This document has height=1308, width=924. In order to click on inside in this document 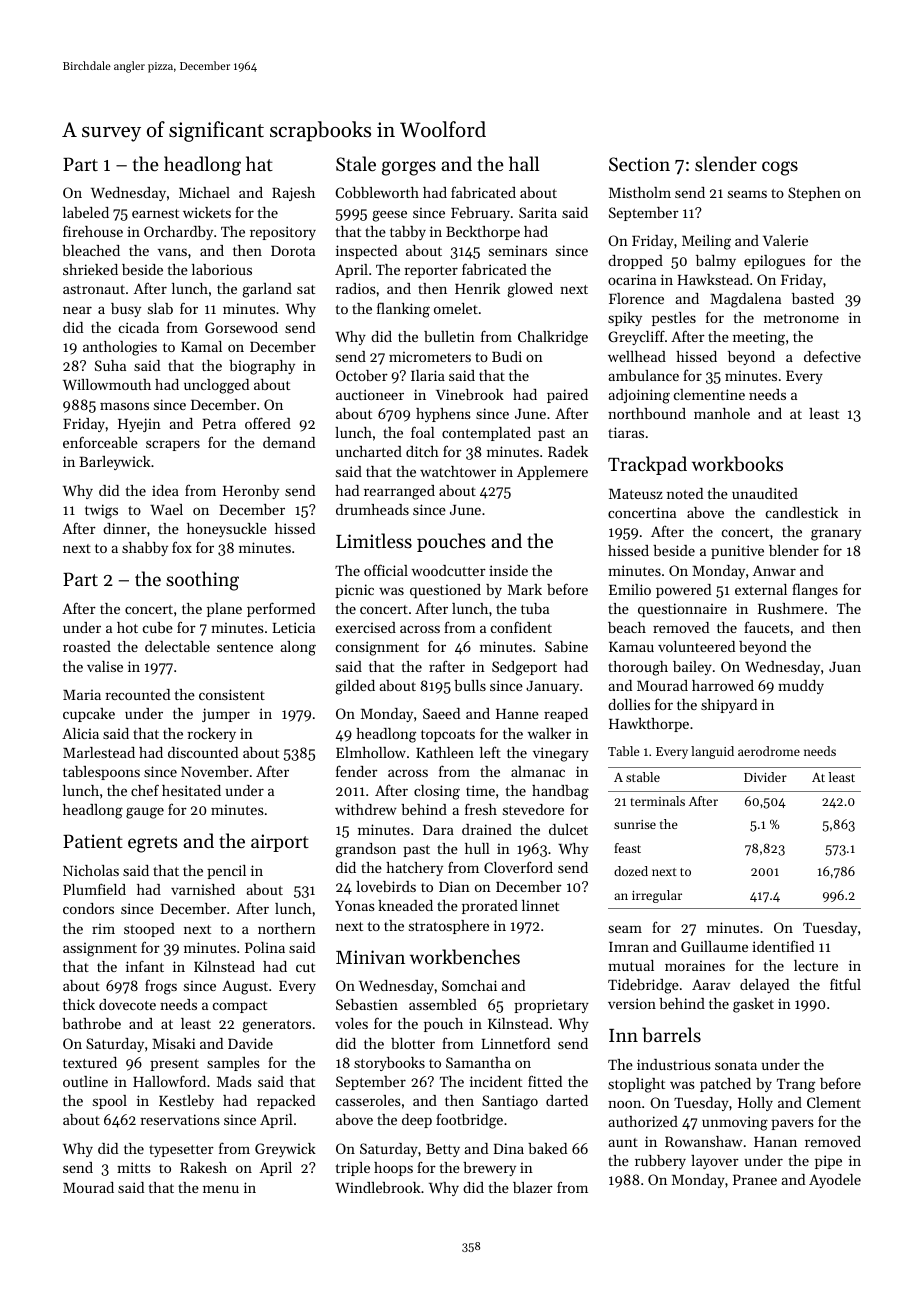, I will do `click(508, 570)`.
